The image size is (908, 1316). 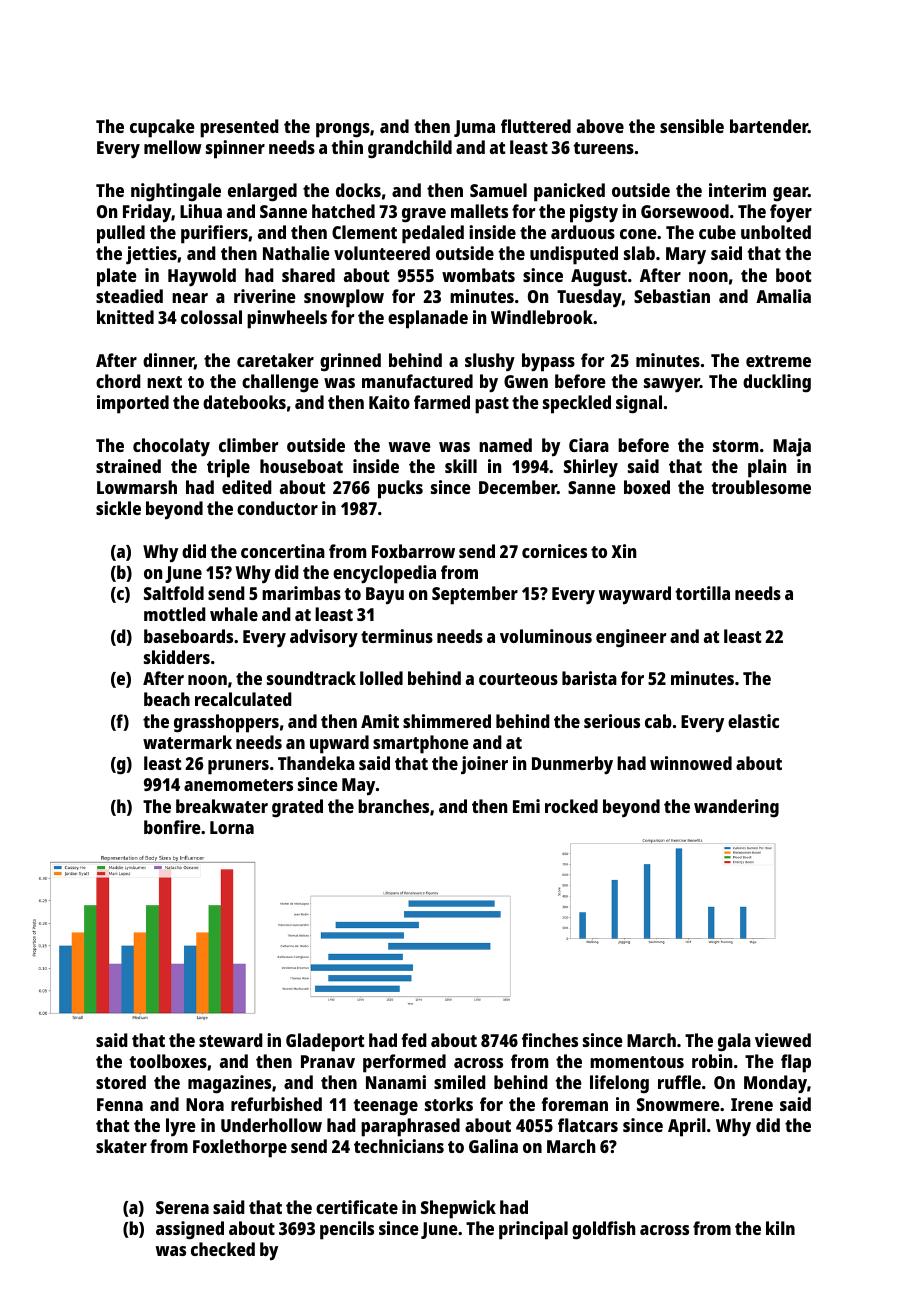 I want to click on bypass, so click(x=548, y=362).
